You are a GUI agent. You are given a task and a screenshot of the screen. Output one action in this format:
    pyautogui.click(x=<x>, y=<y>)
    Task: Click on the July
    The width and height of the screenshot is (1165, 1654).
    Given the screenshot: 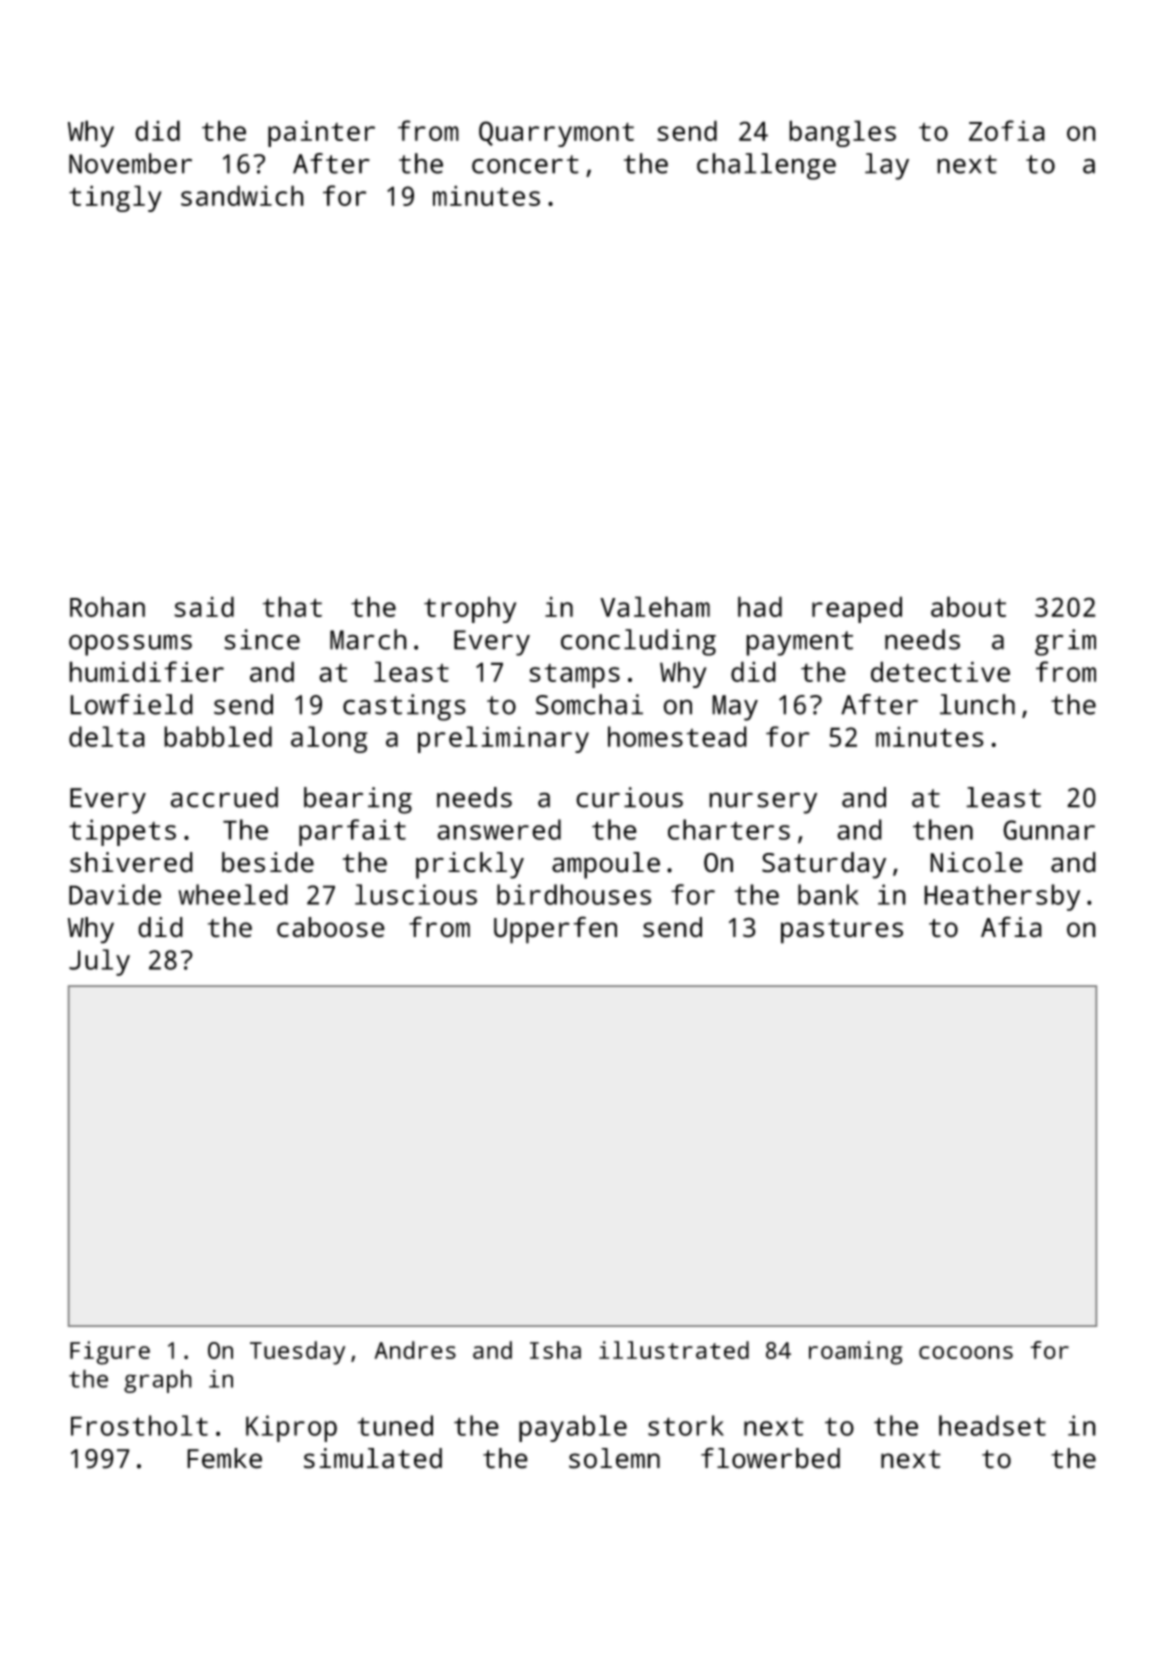 What is the action you would take?
    pyautogui.click(x=99, y=962)
